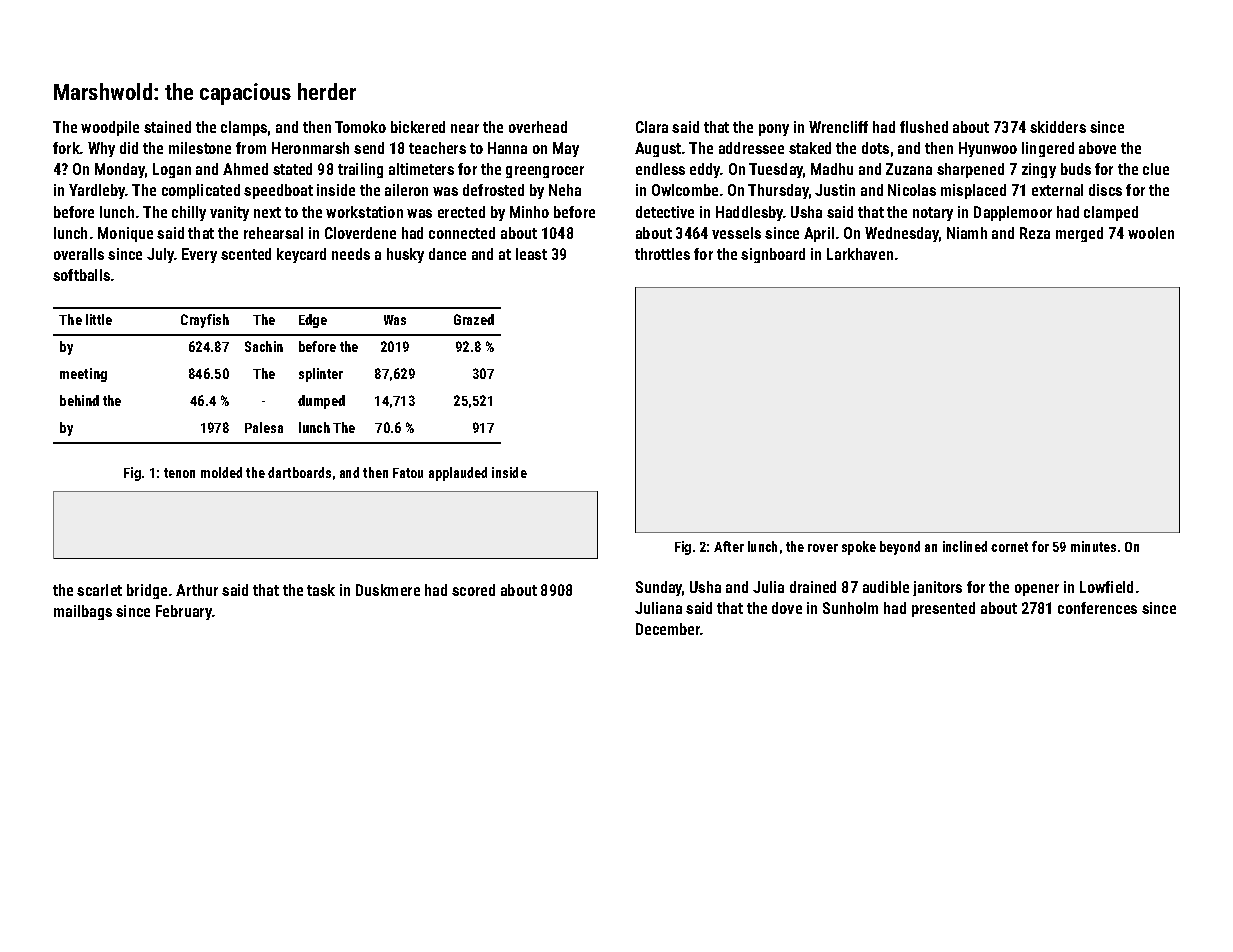 The width and height of the screenshot is (1233, 952). Describe the element at coordinates (360, 127) in the screenshot. I see `Tomoko` at that location.
